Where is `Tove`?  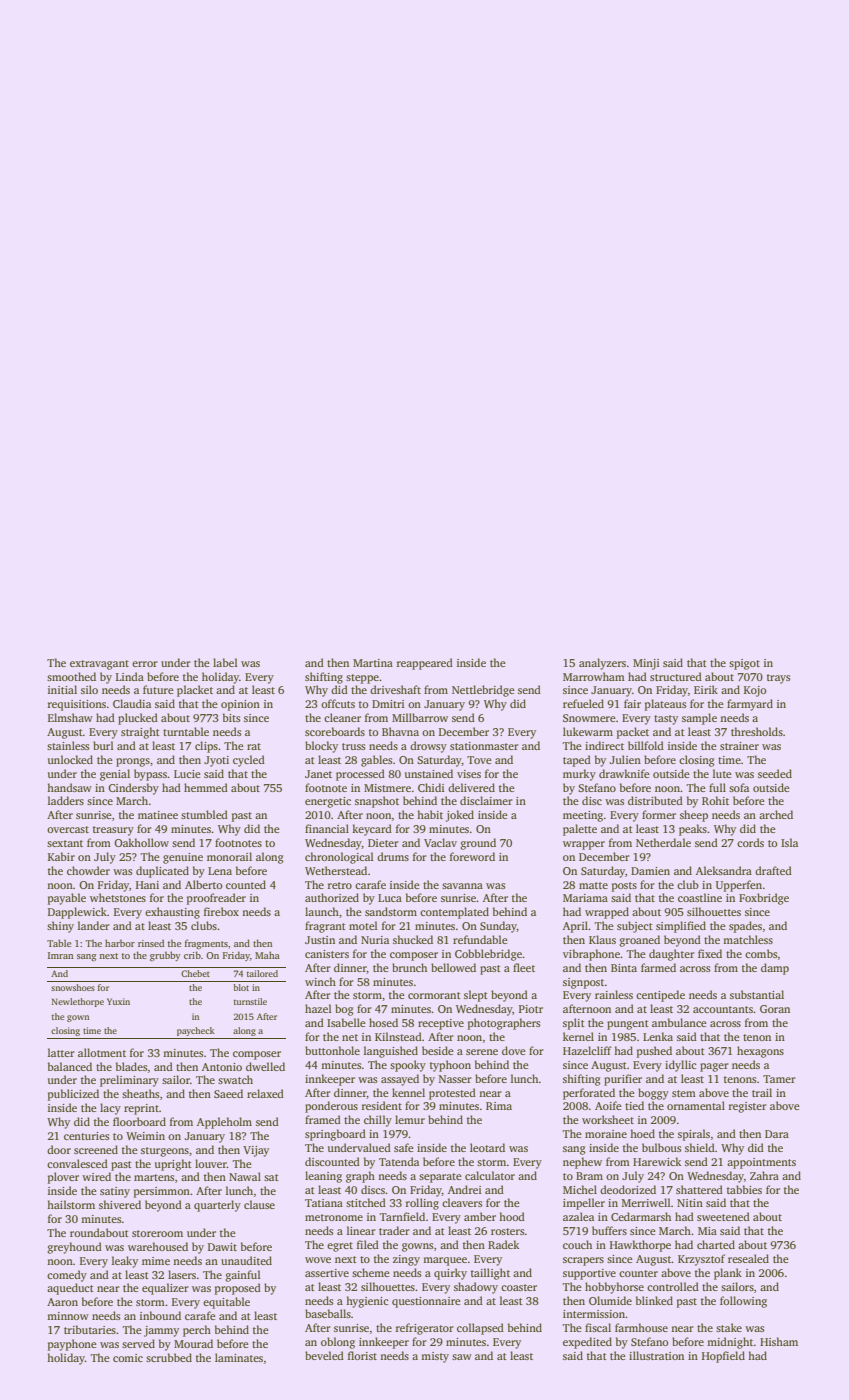
Tove is located at coordinates (479, 760).
